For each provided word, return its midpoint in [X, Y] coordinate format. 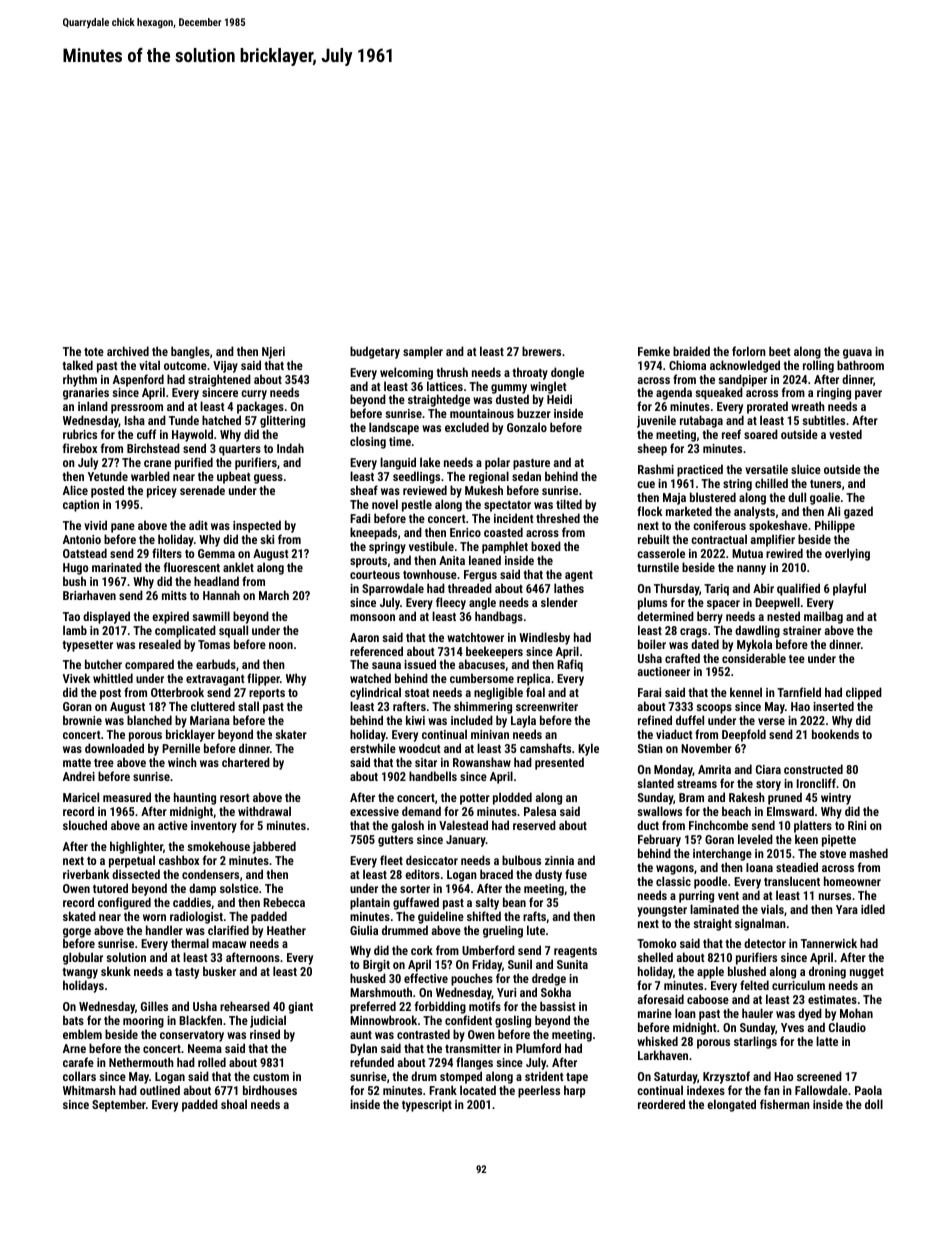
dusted [512, 399]
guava [857, 354]
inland [93, 406]
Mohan [856, 1013]
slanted [655, 783]
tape [577, 1078]
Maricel [81, 797]
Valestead [463, 825]
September [119, 1105]
